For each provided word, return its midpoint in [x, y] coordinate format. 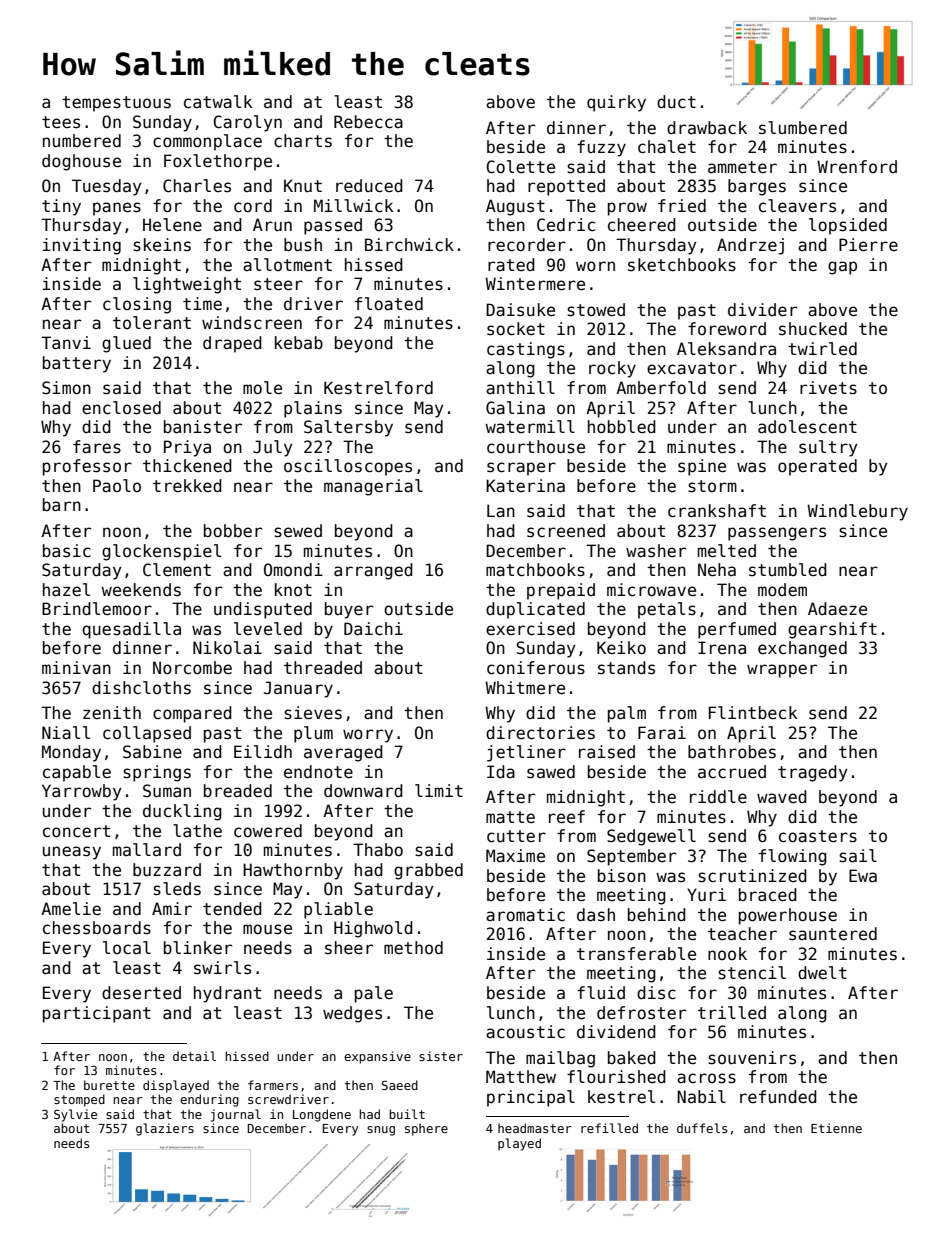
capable [77, 773]
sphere [426, 1129]
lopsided [848, 226]
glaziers [165, 1129]
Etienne [836, 1128]
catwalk [218, 102]
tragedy [813, 773]
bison [622, 876]
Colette [520, 167]
